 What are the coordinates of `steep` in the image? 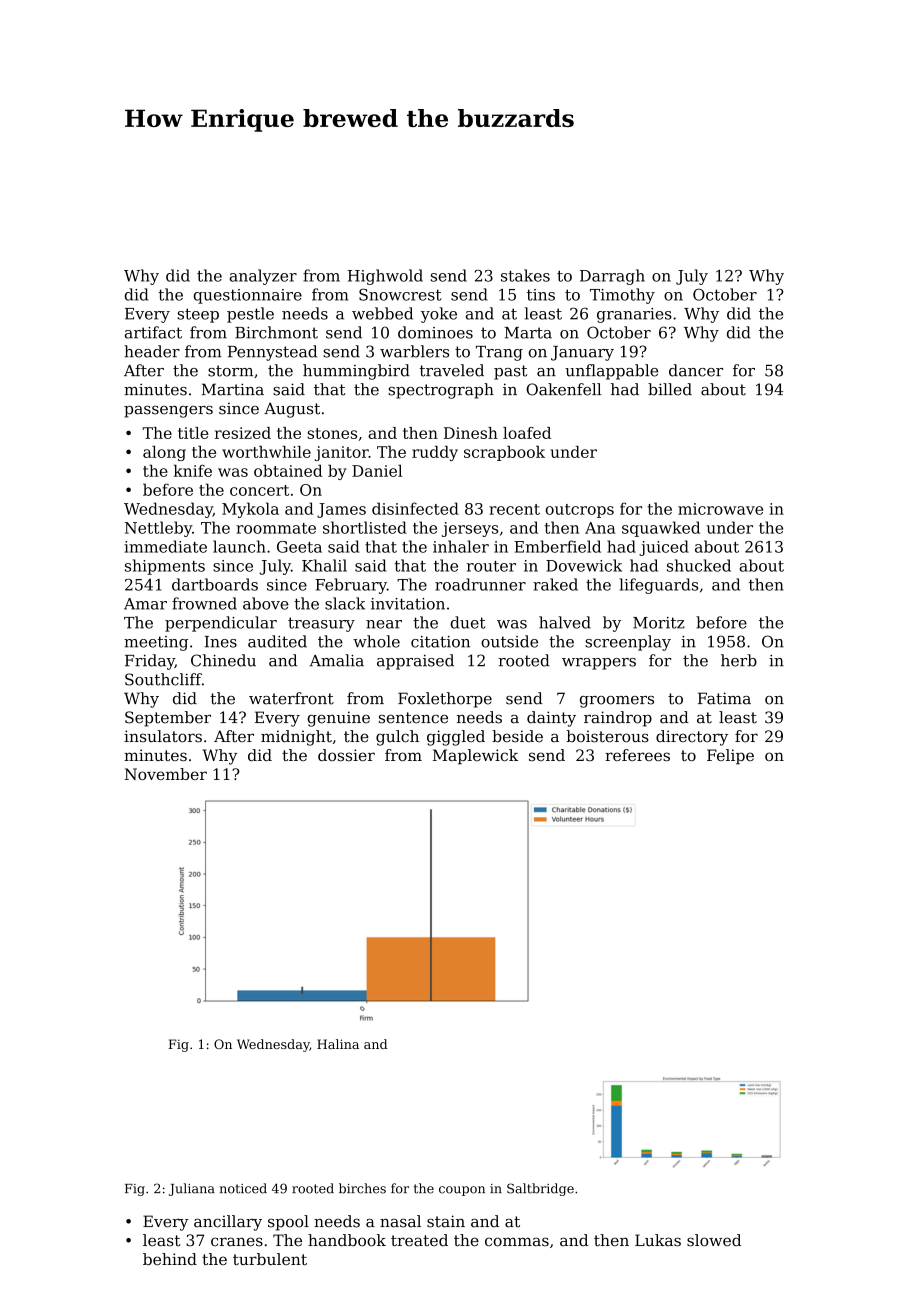 It's located at (198, 315).
